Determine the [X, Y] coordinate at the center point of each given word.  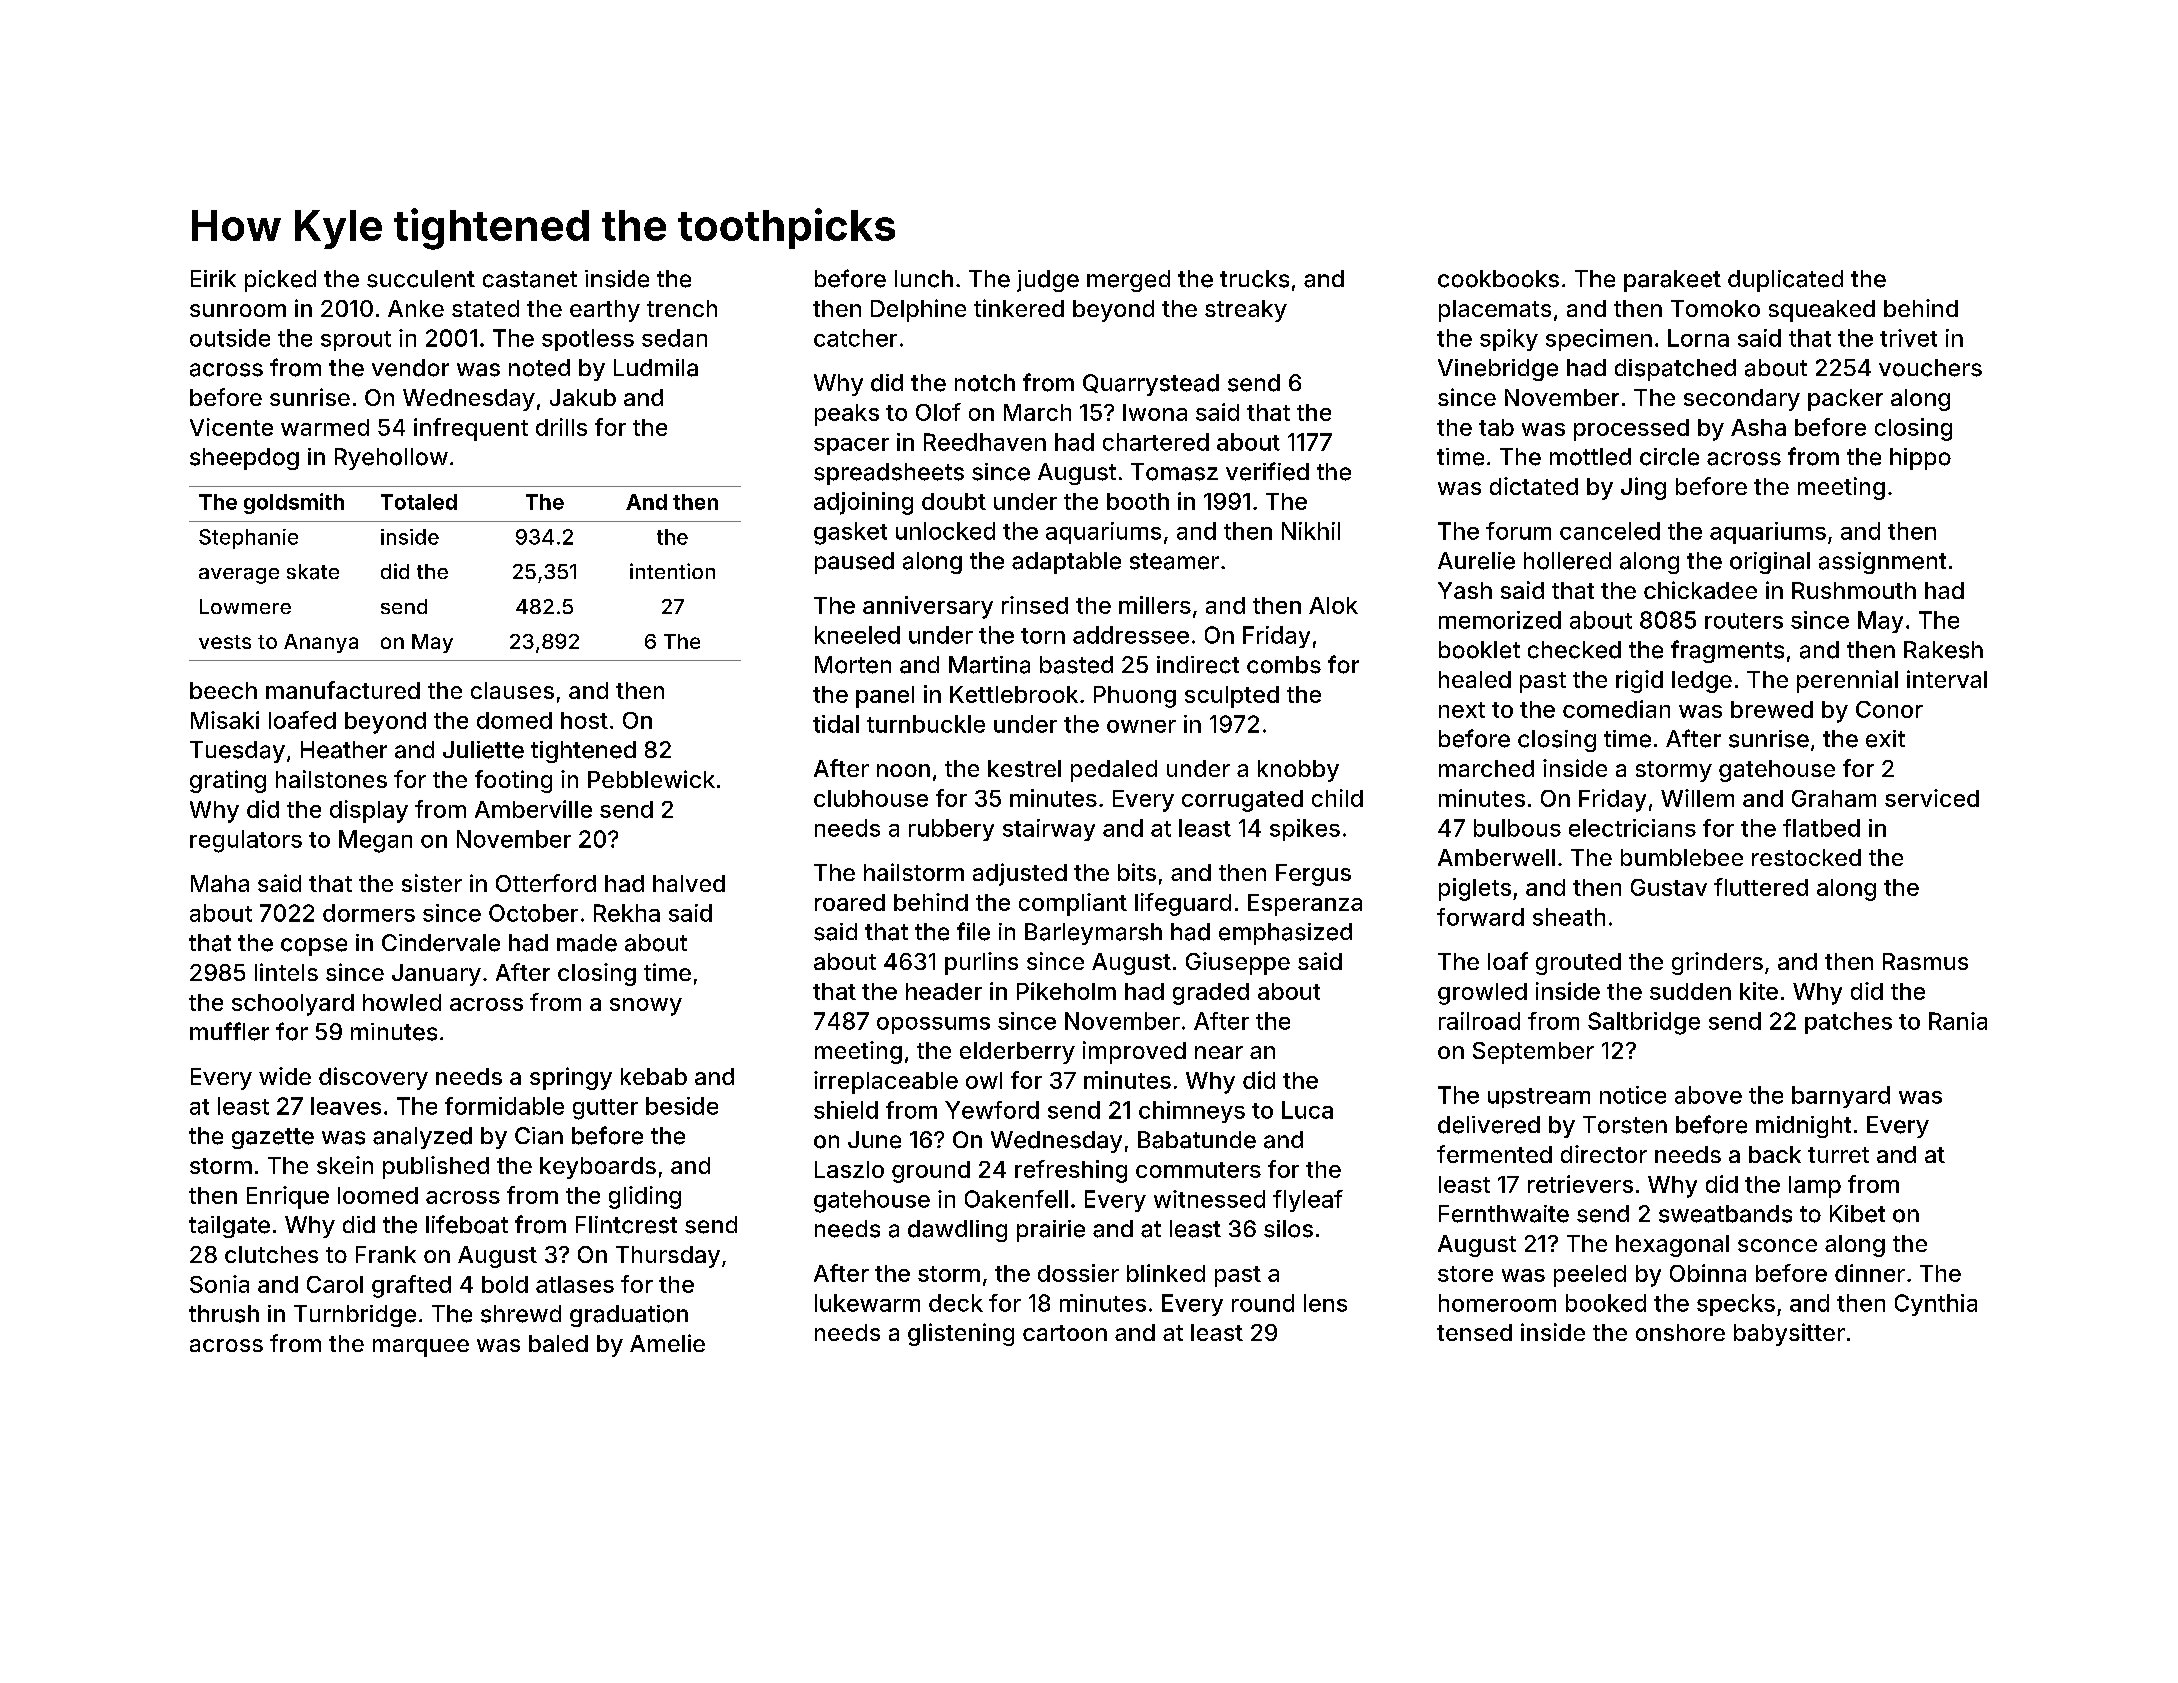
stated [485, 308]
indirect [1198, 665]
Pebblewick [651, 779]
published [436, 1167]
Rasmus [1925, 961]
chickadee [1700, 590]
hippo [1920, 459]
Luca [1307, 1110]
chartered [1156, 442]
